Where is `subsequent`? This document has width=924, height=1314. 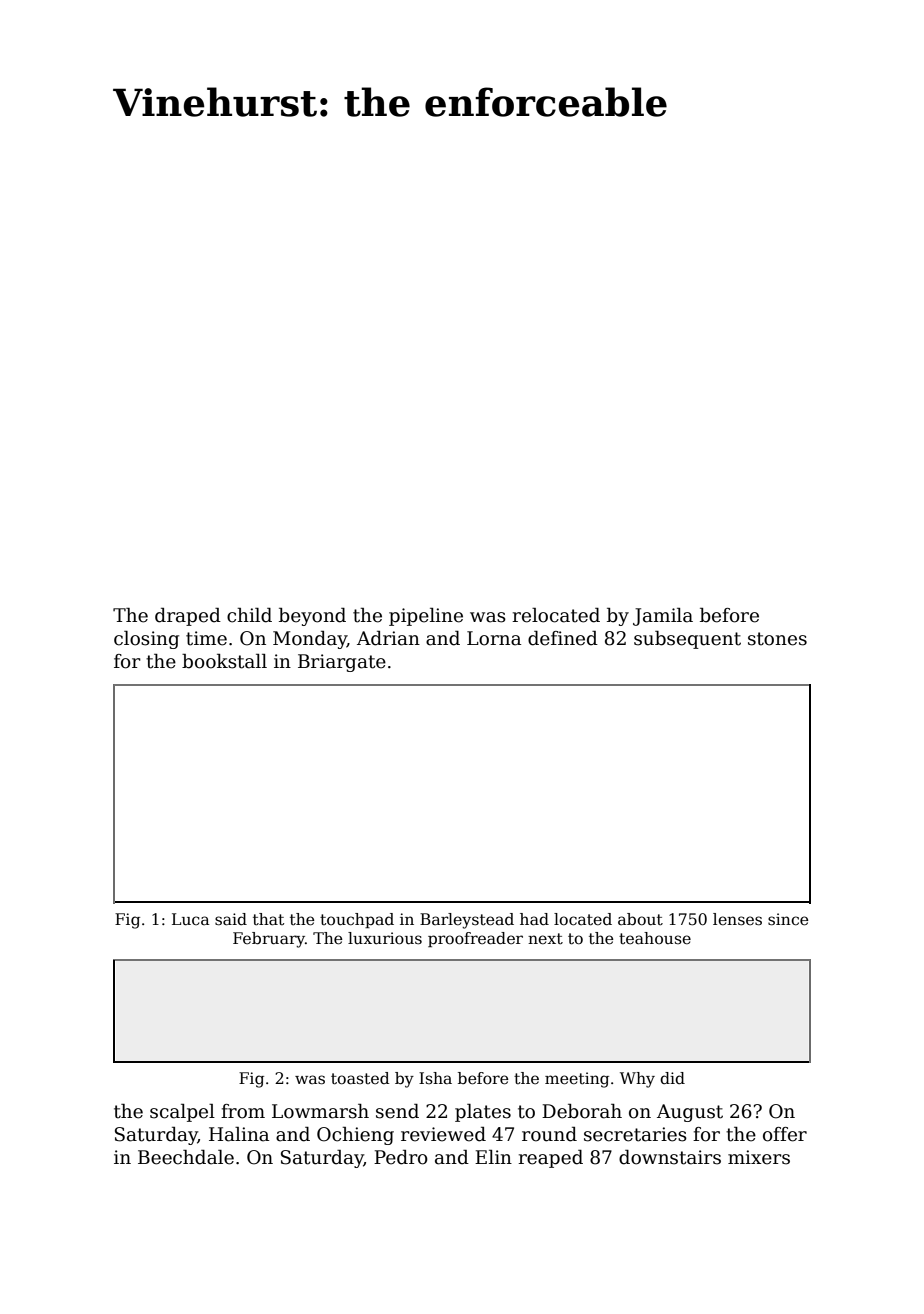
subsequent is located at coordinates (687, 640).
